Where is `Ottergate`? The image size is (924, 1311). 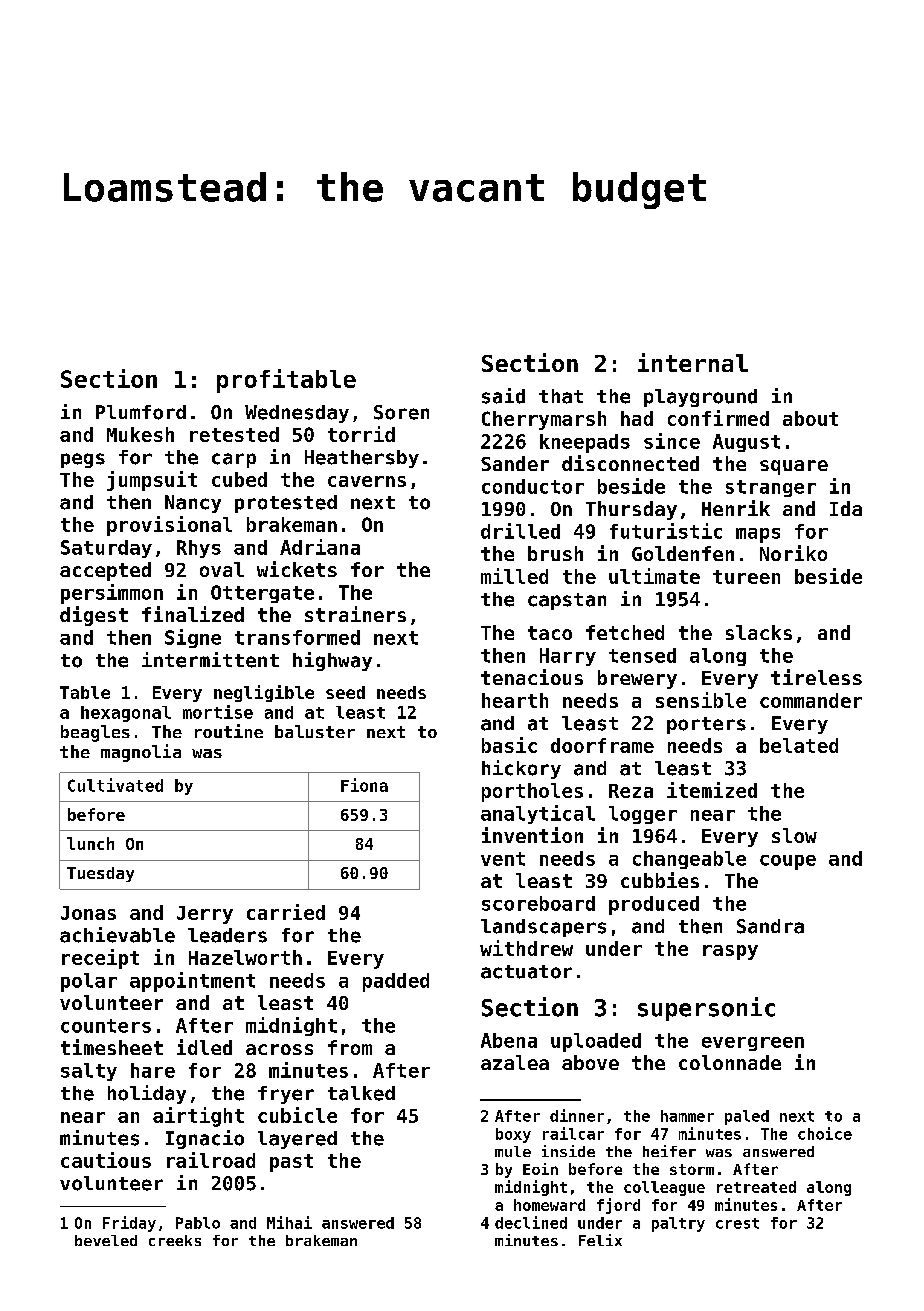 Ottergate is located at coordinates (262, 594).
